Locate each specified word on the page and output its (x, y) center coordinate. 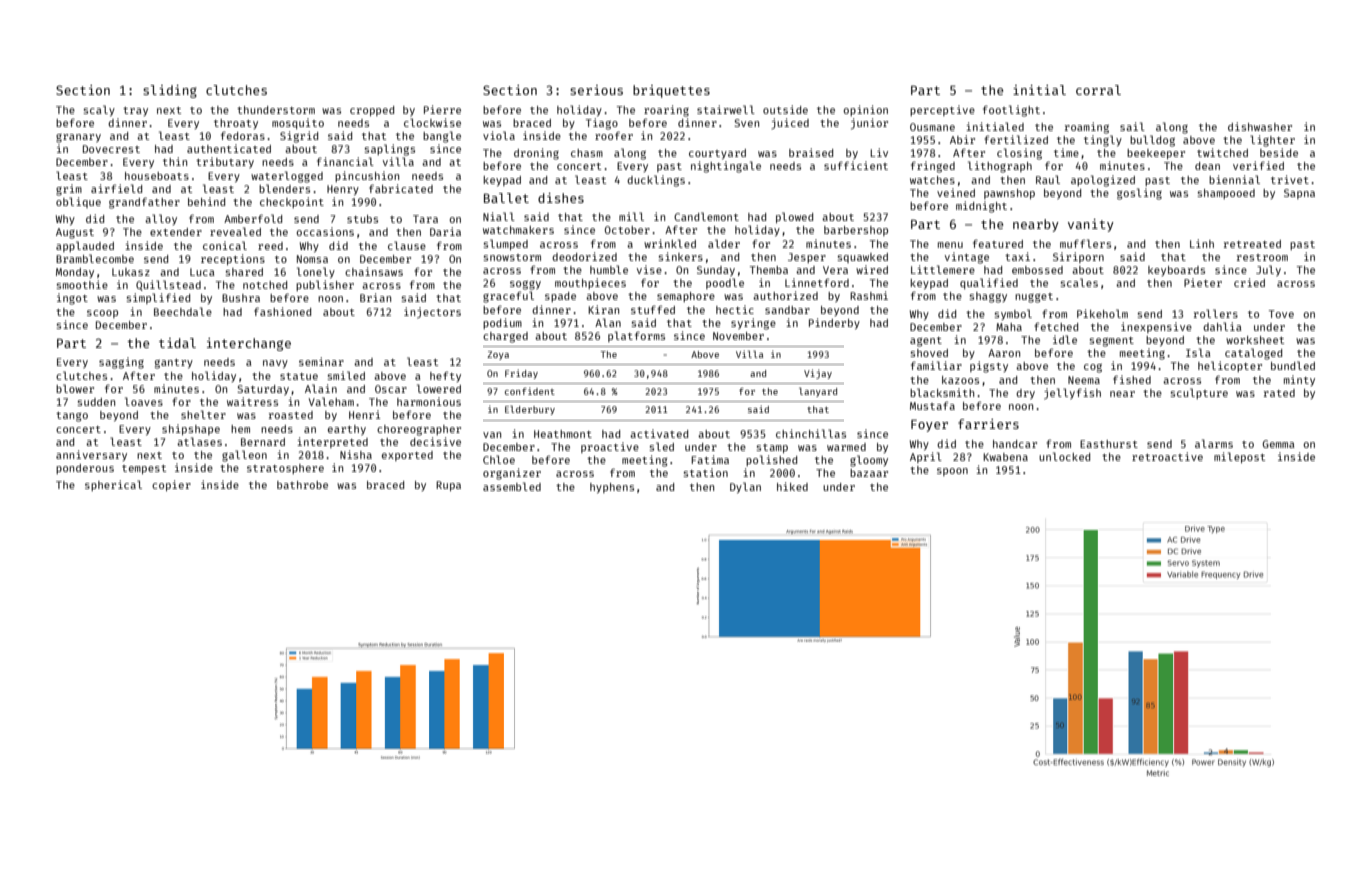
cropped (372, 111)
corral (1098, 90)
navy (275, 364)
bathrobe (302, 485)
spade (560, 297)
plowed (794, 217)
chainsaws (374, 271)
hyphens (612, 488)
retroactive (1167, 456)
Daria (445, 231)
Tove (1281, 314)
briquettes (671, 91)
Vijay (818, 374)
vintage (967, 258)
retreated (1252, 244)
